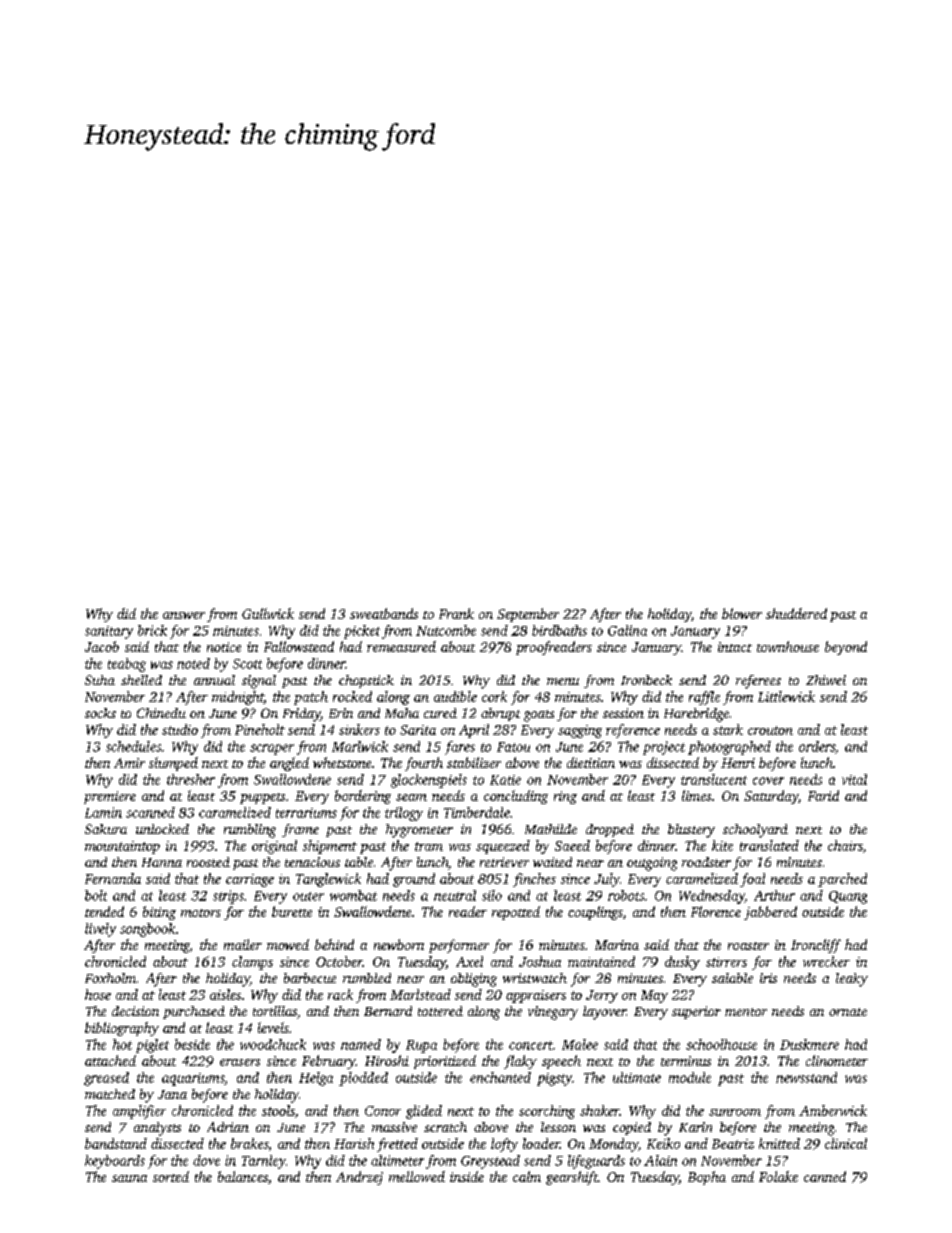  What do you see at coordinates (559, 630) in the screenshot?
I see `birdbaths` at bounding box center [559, 630].
